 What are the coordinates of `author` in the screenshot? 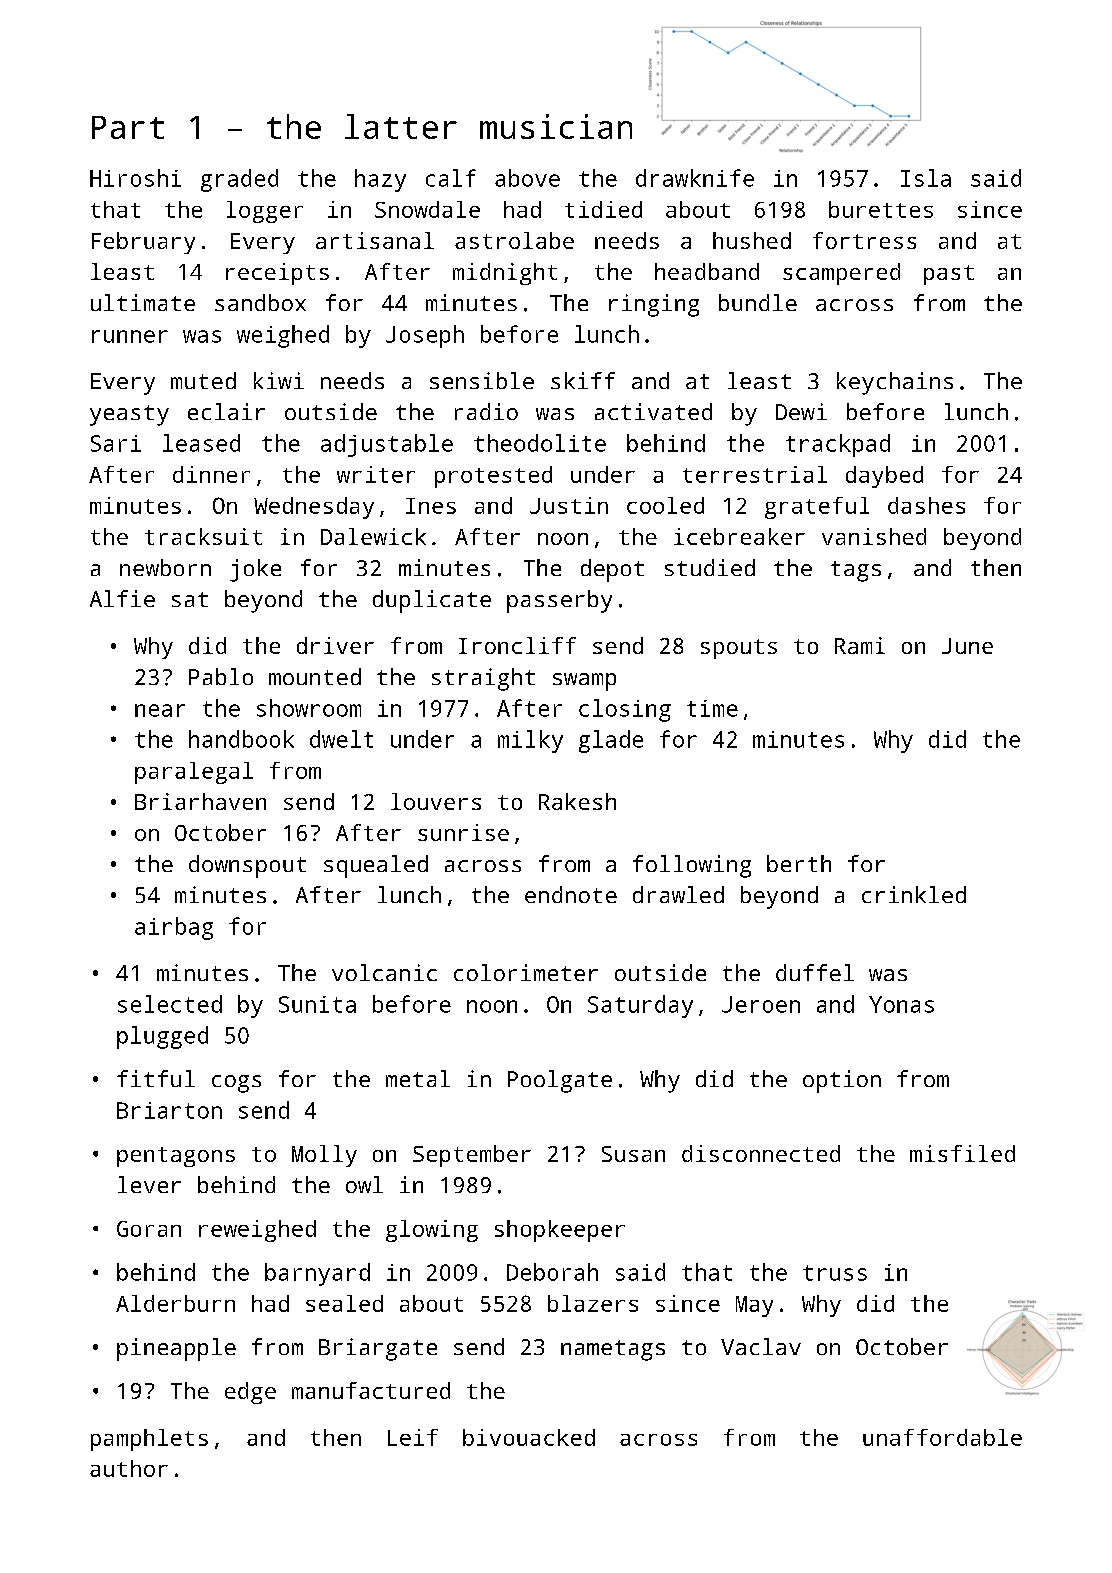 It's located at (129, 1468).
